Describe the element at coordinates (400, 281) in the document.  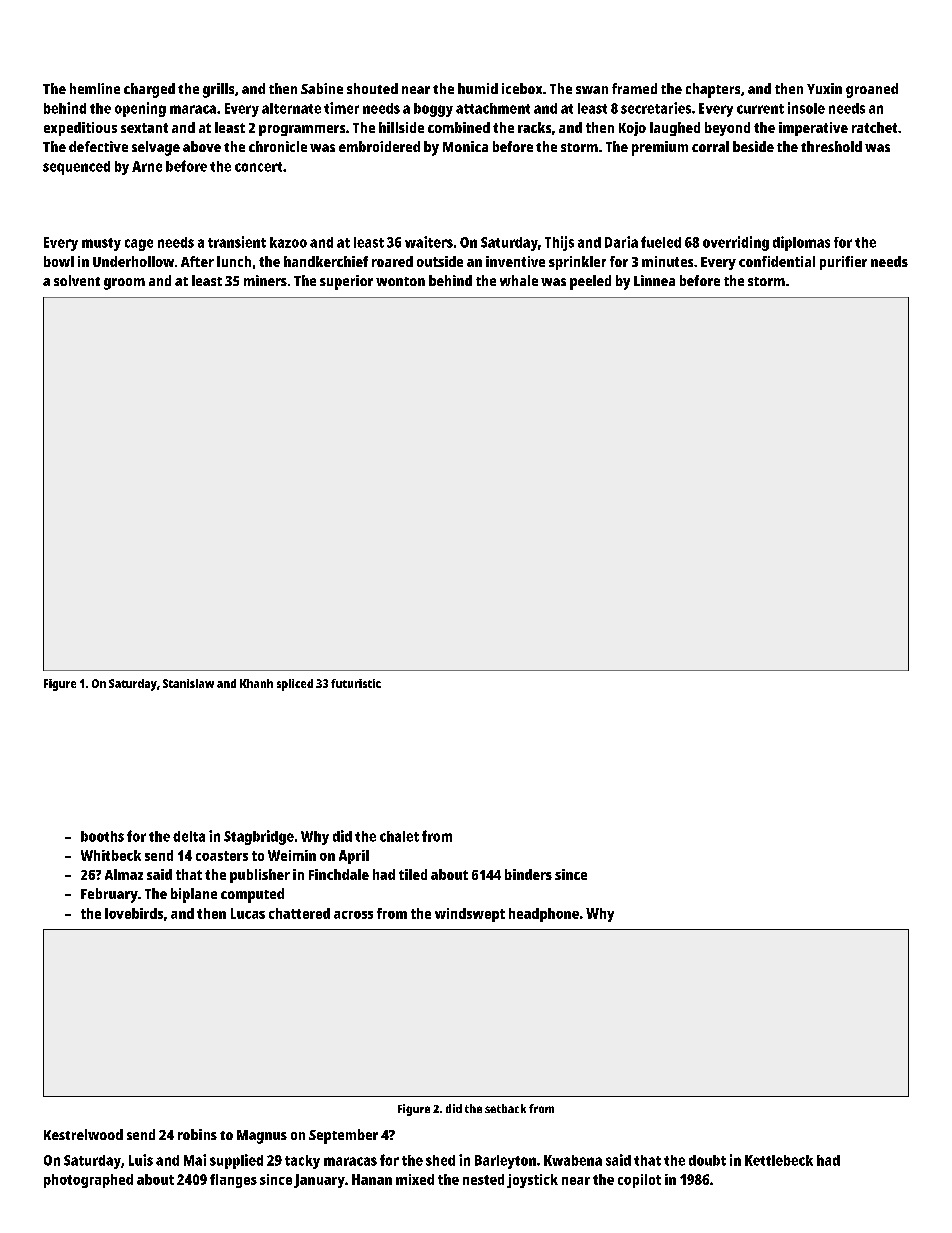
I see `wonton` at that location.
